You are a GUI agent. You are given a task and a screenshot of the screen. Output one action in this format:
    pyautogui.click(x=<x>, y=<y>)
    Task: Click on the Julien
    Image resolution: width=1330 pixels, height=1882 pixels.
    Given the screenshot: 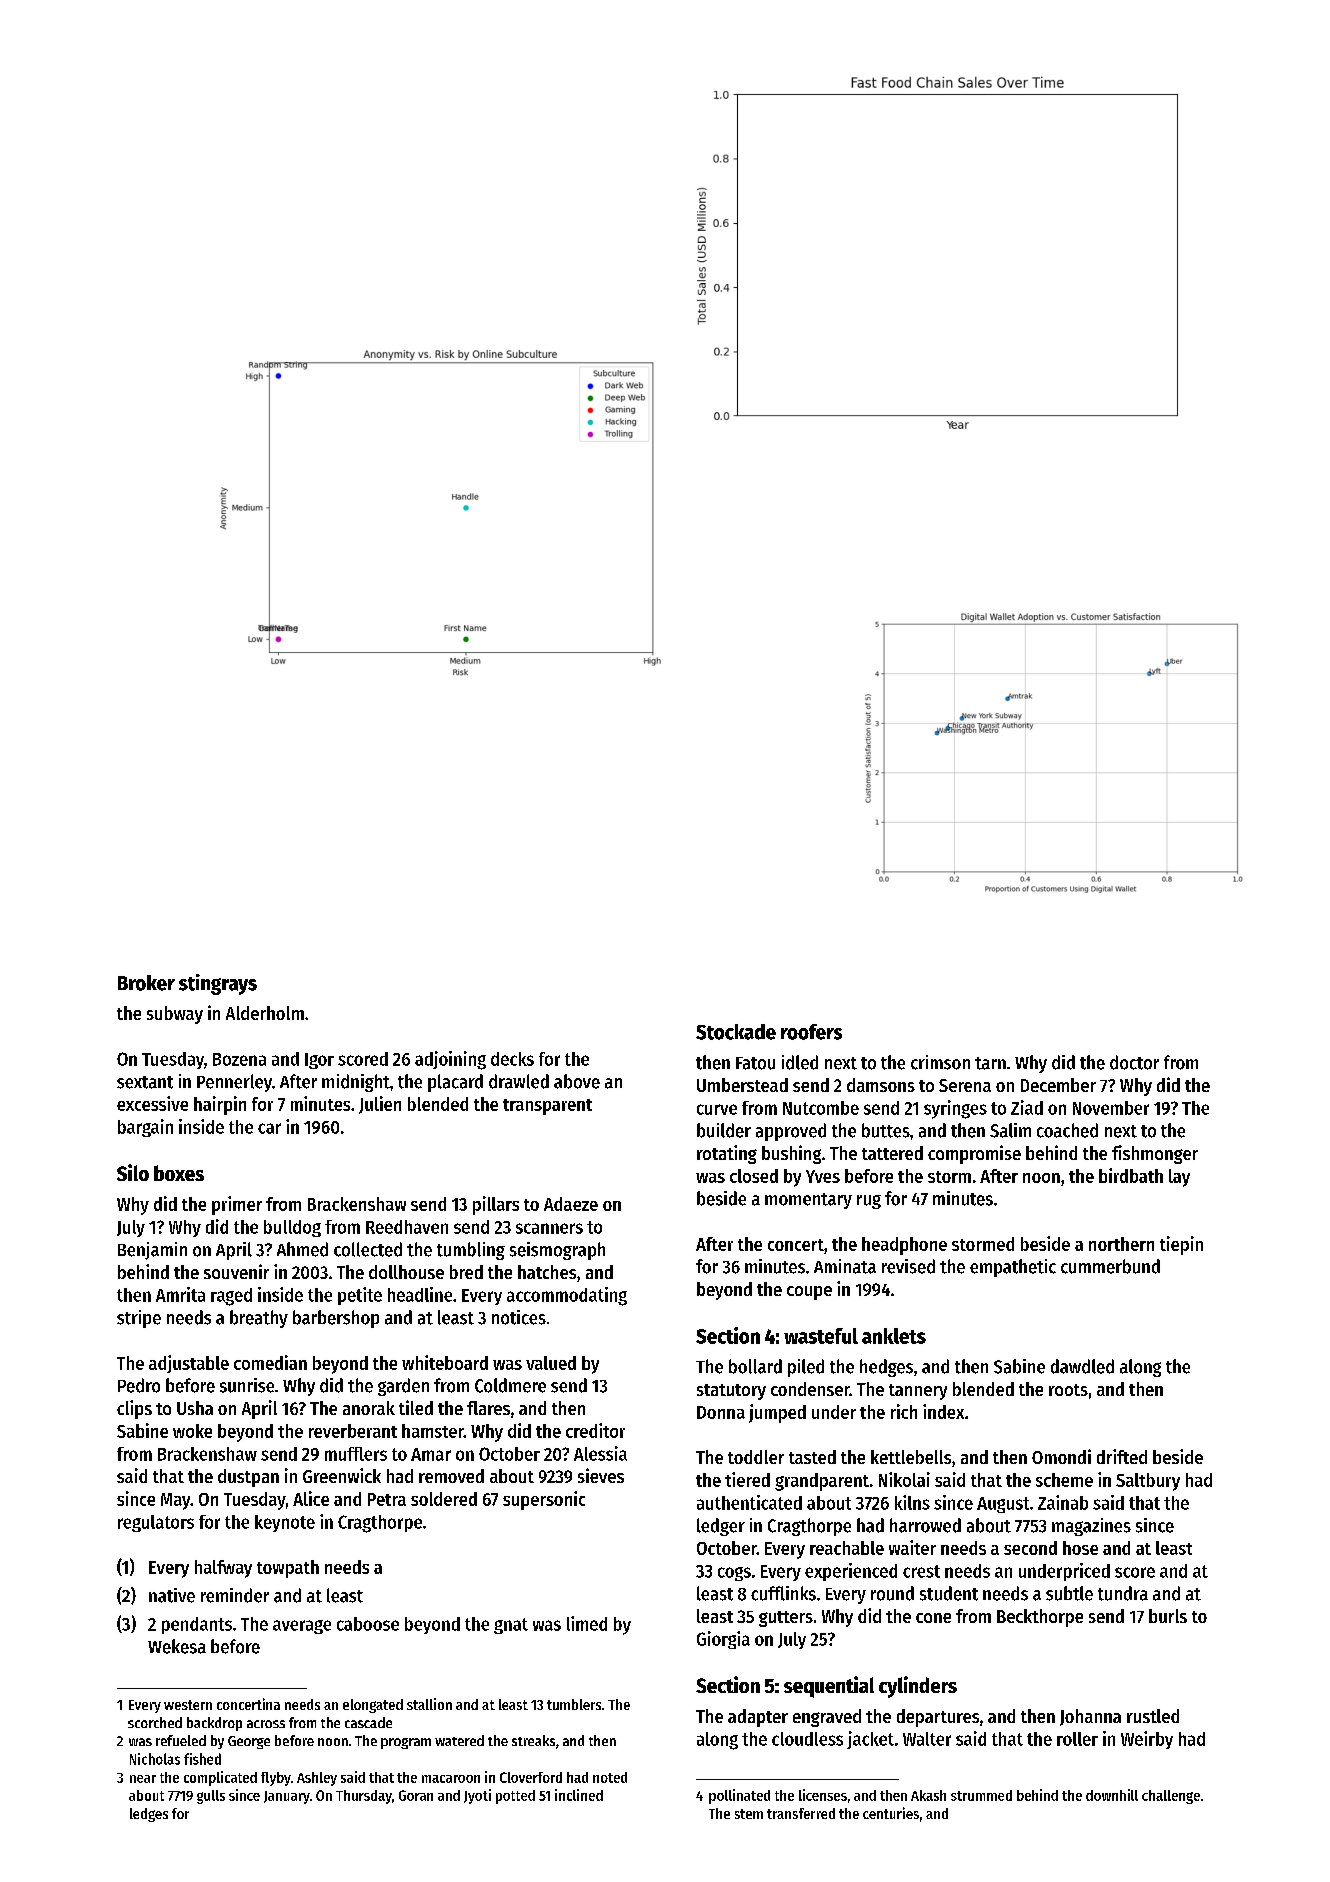 What is the action you would take?
    pyautogui.click(x=380, y=1105)
